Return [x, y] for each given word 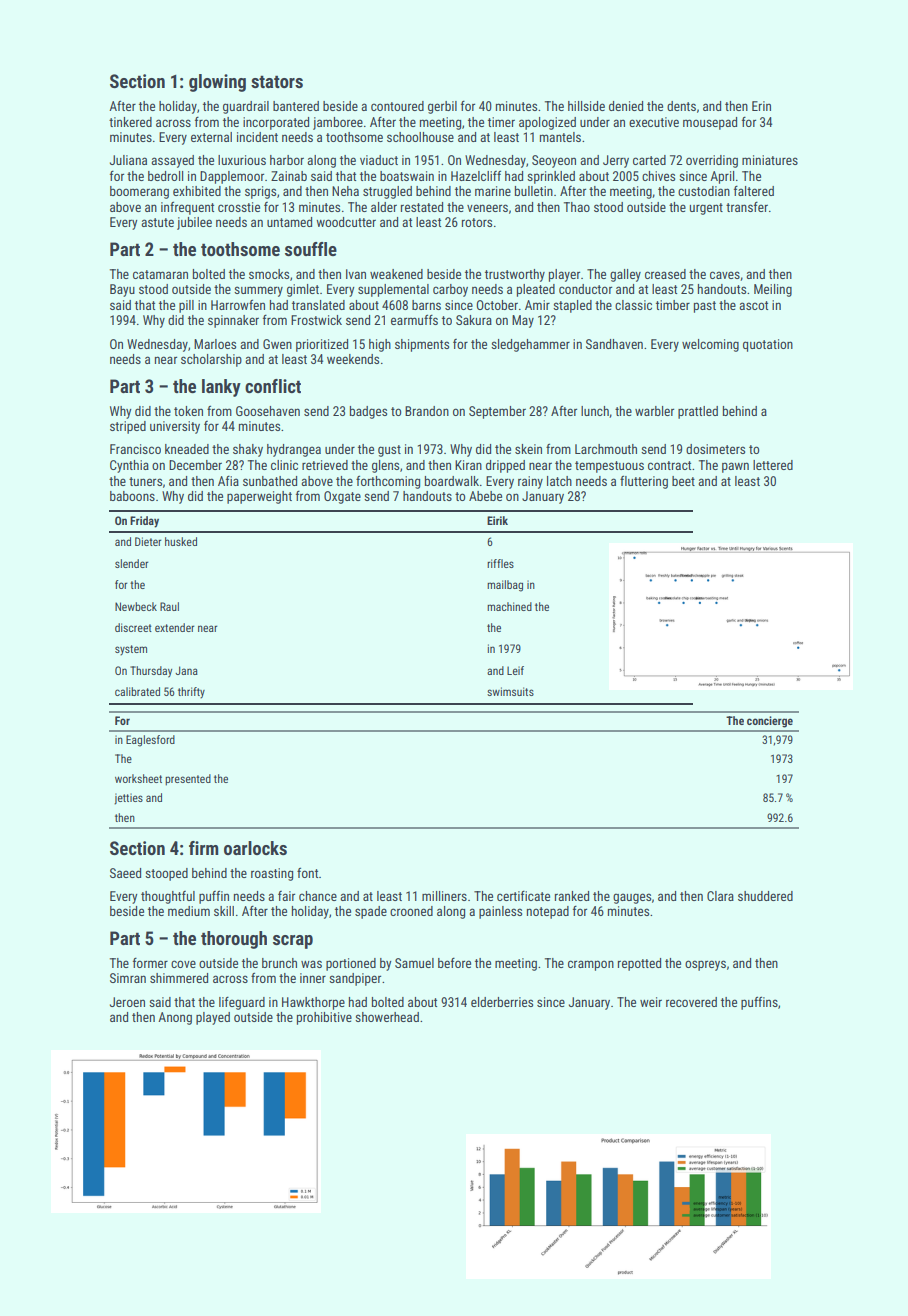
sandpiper [355, 979]
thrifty [191, 693]
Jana [186, 670]
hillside [586, 106]
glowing [217, 83]
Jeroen [127, 1002]
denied [626, 106]
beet [683, 481]
